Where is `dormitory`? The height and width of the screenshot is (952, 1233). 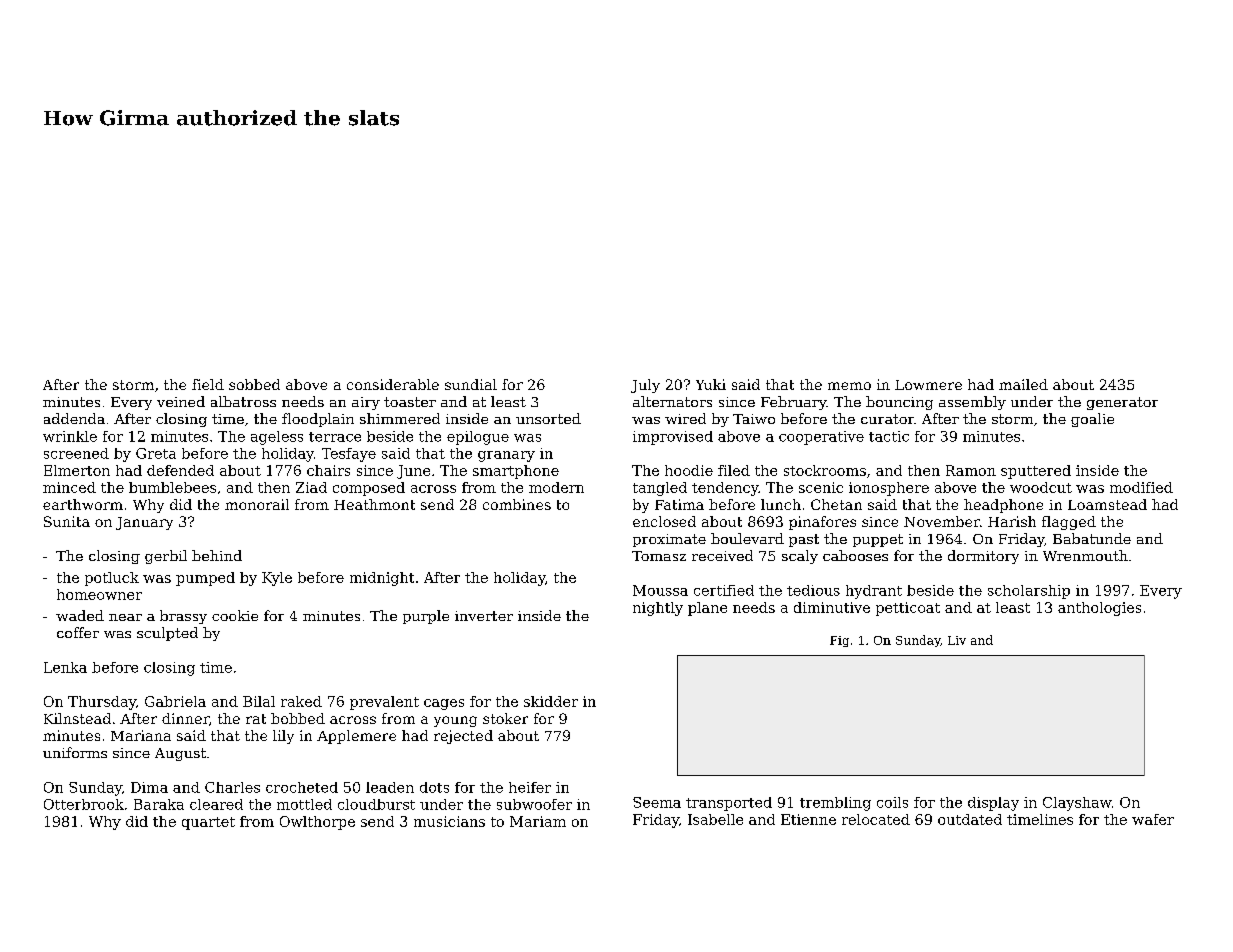
dormitory is located at coordinates (983, 557).
